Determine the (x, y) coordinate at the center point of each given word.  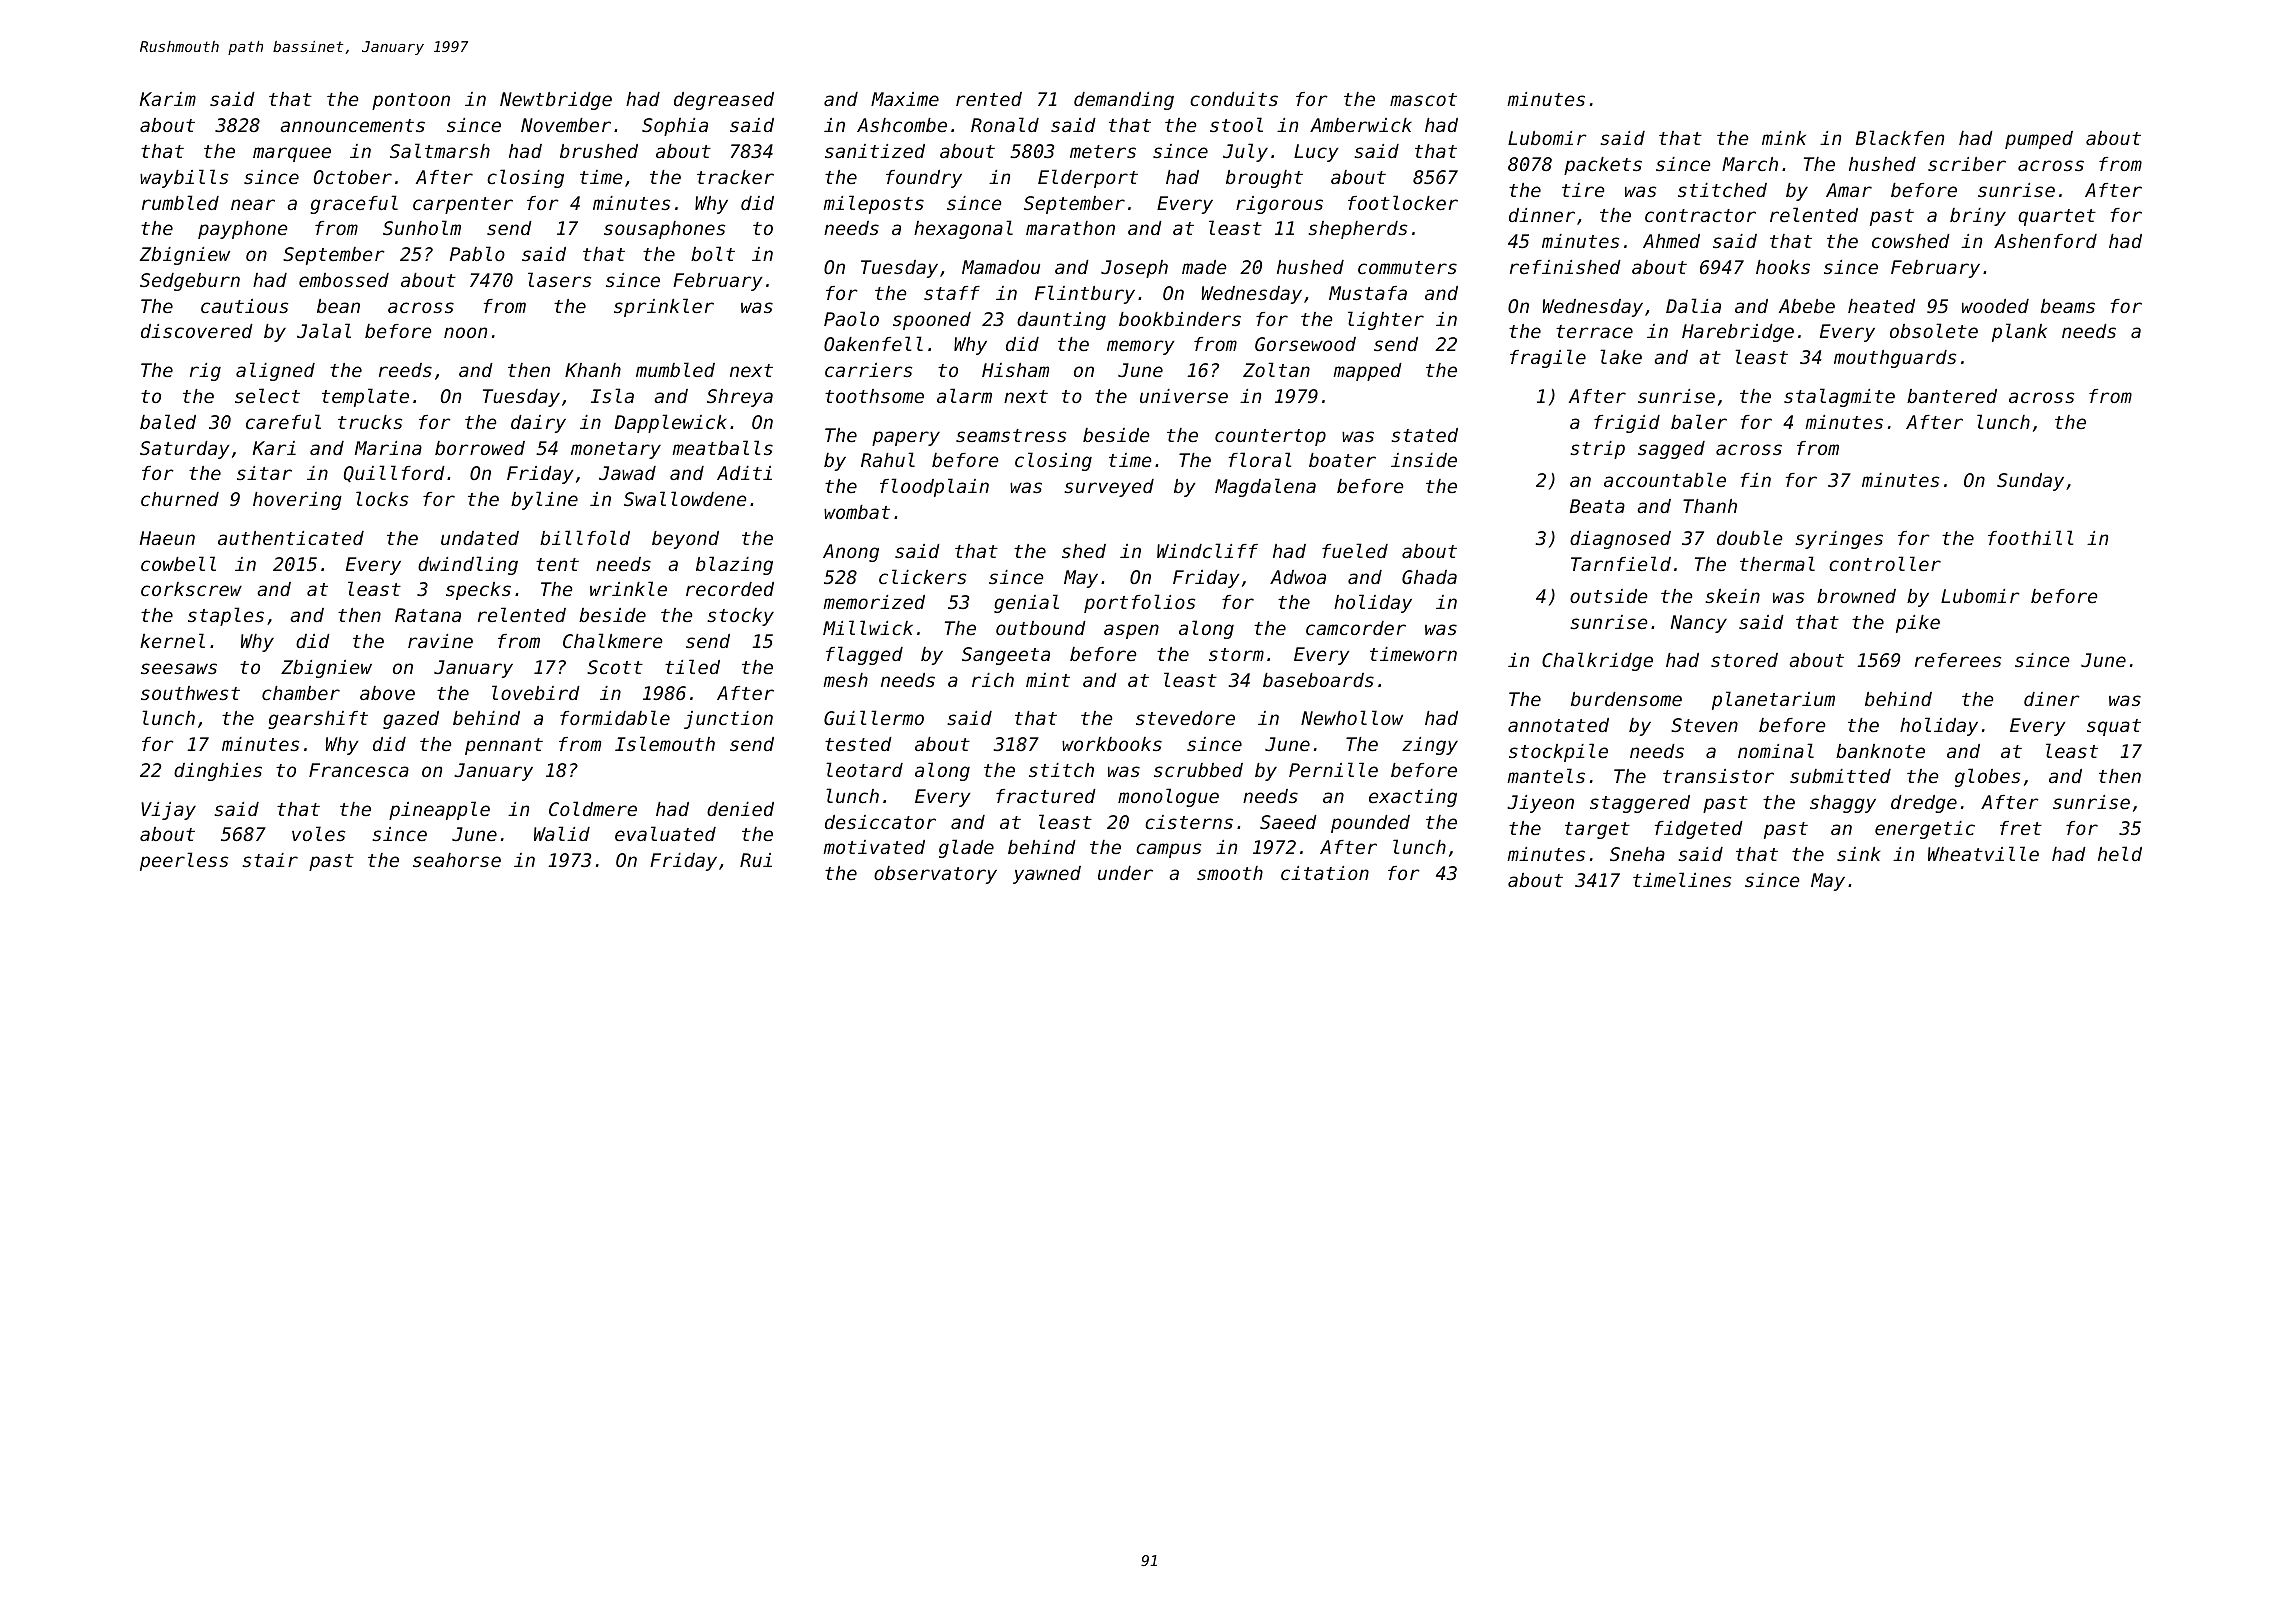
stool (1236, 124)
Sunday (2030, 482)
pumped (2039, 140)
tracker (735, 177)
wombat (857, 512)
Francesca (359, 770)
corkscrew (191, 589)
